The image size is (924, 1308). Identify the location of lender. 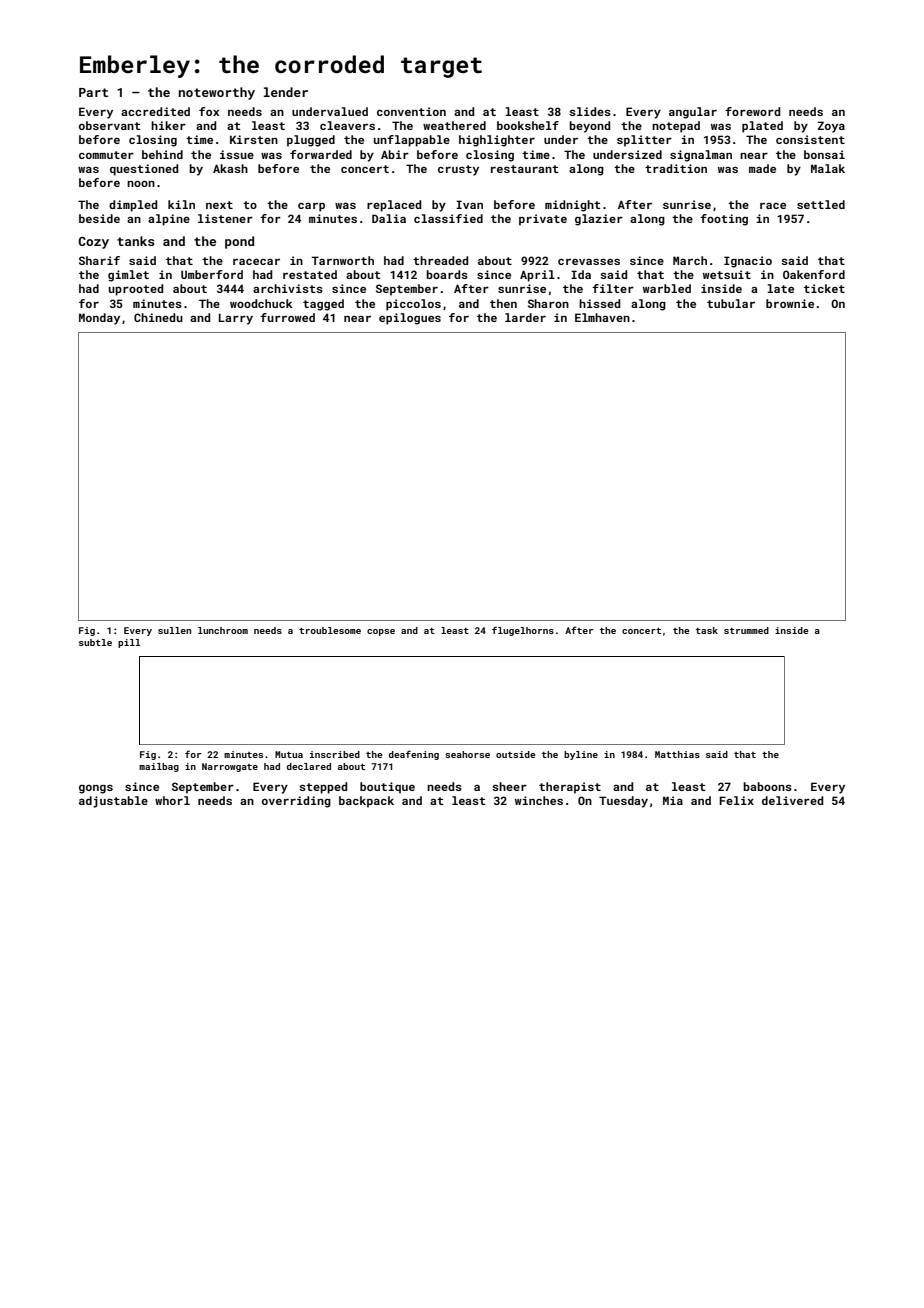
(286, 92).
